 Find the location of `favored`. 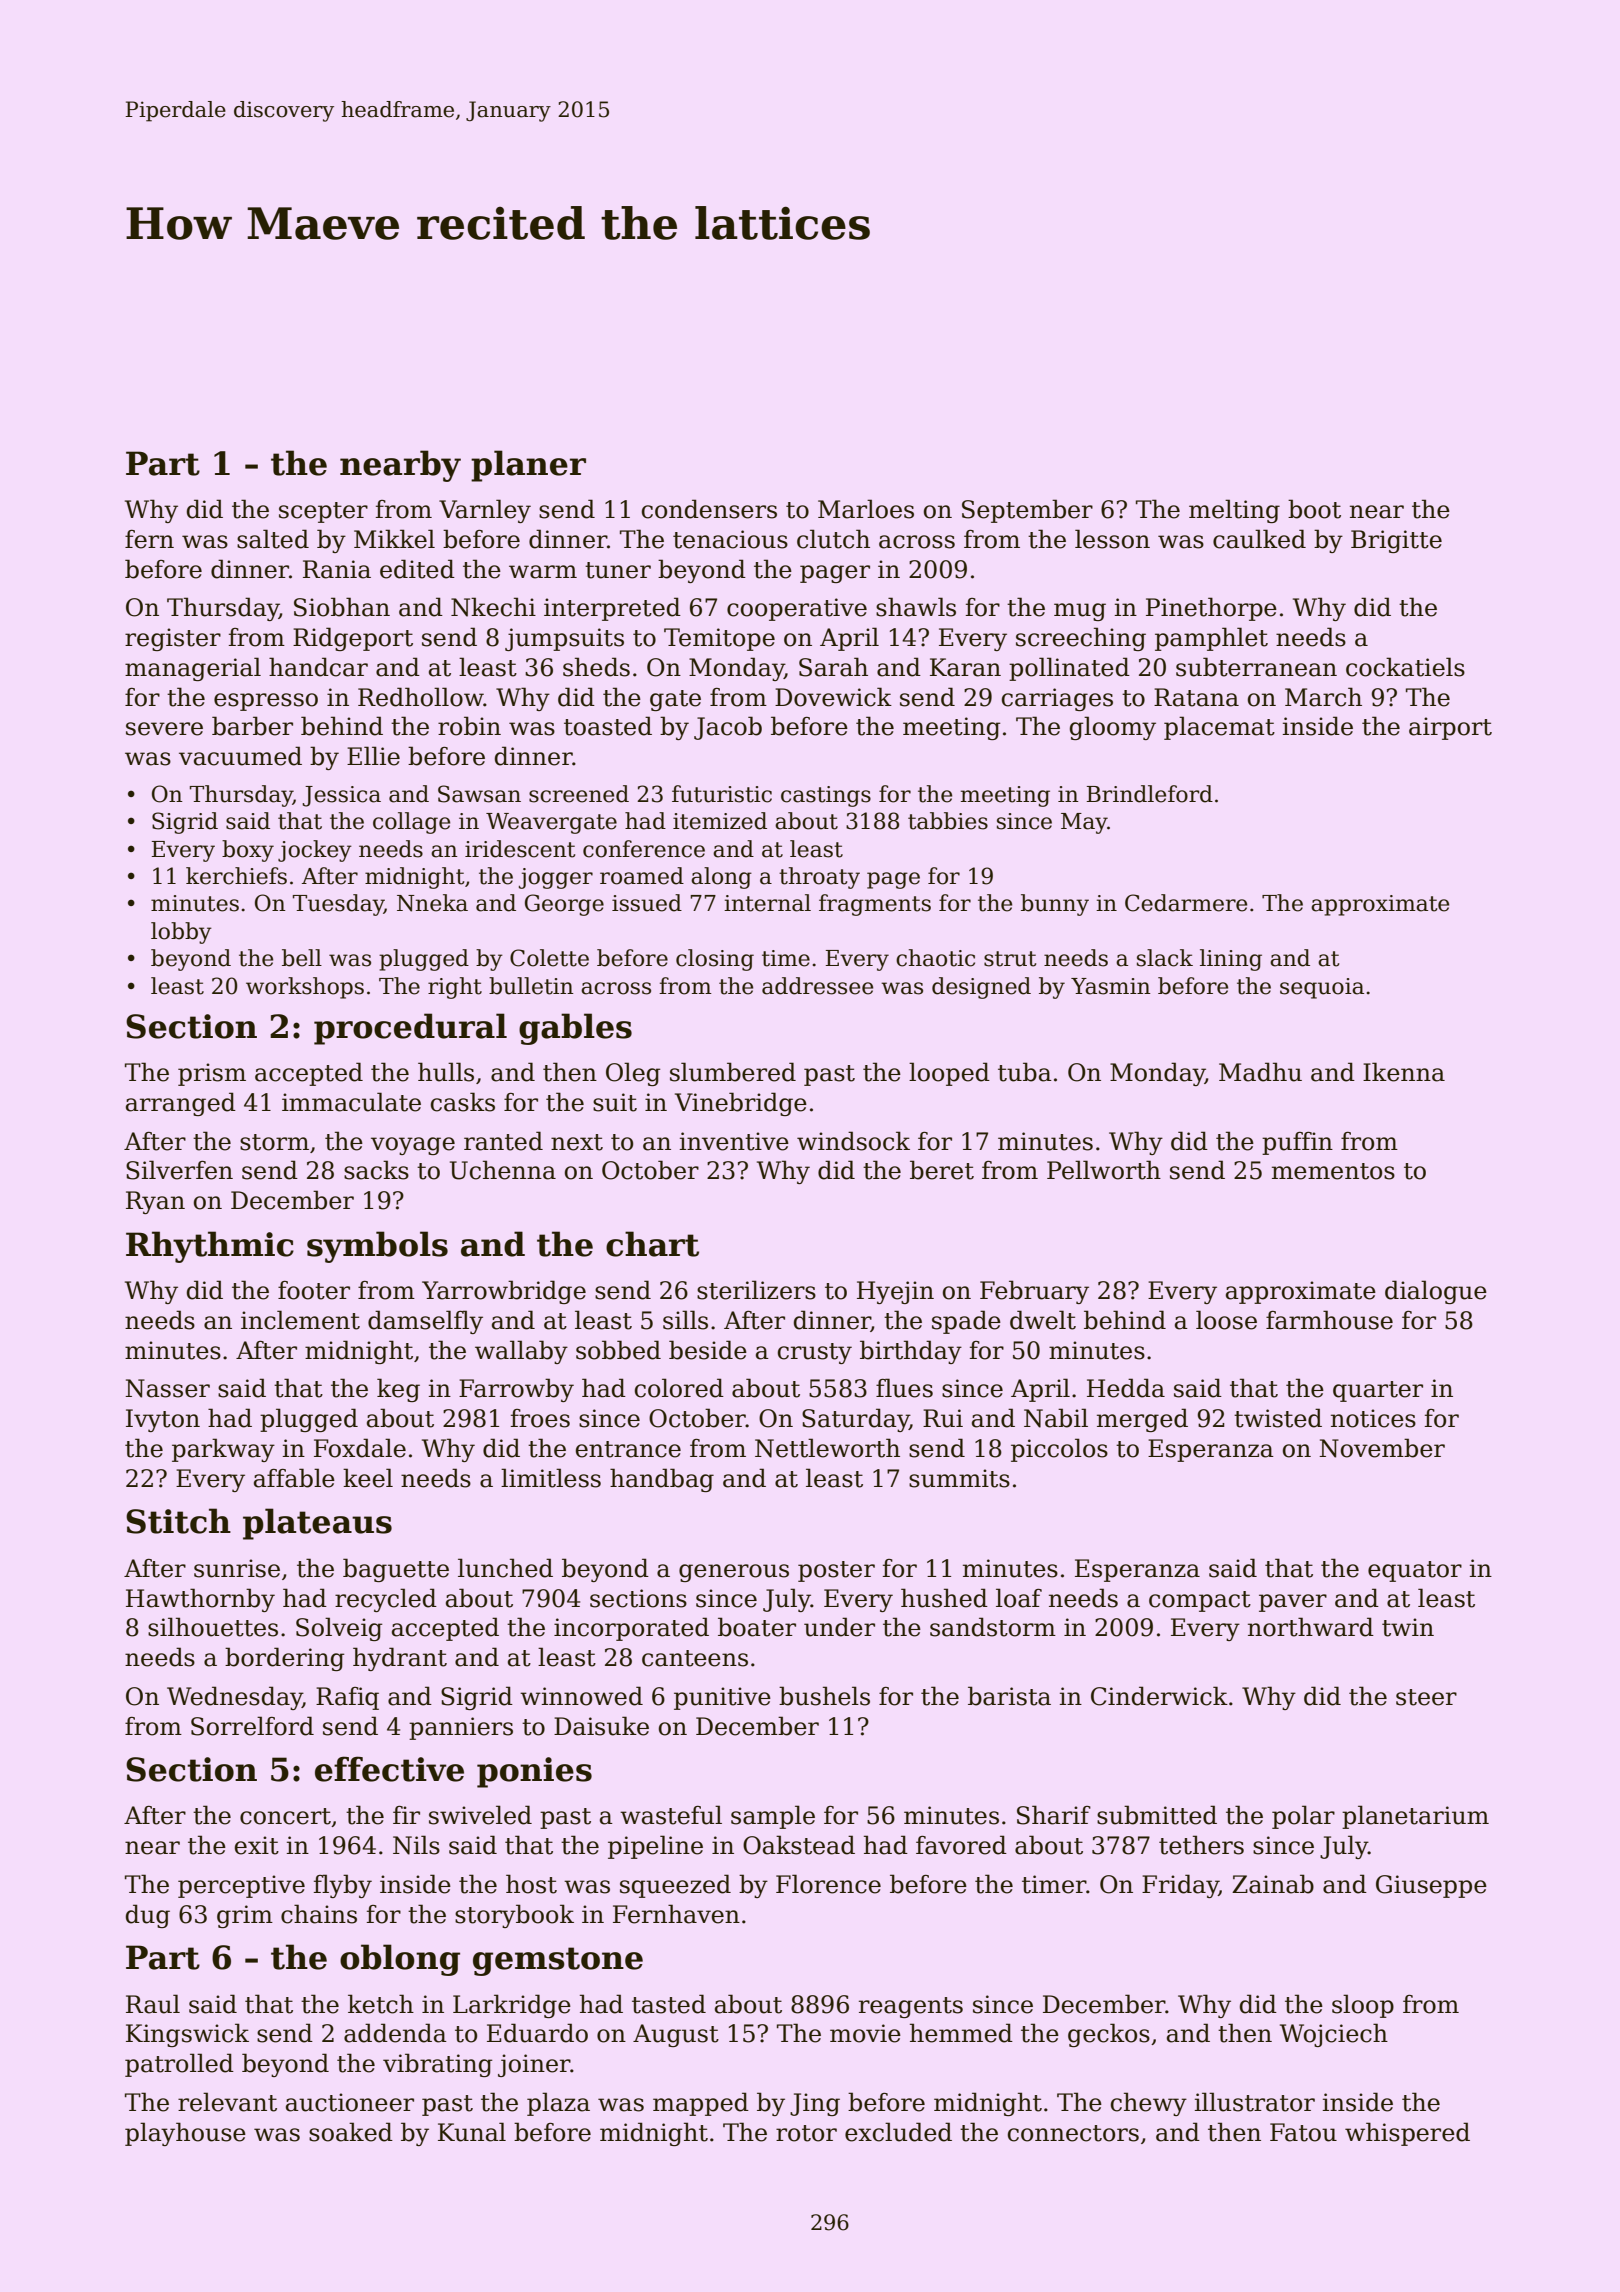

favored is located at coordinates (961, 1845).
